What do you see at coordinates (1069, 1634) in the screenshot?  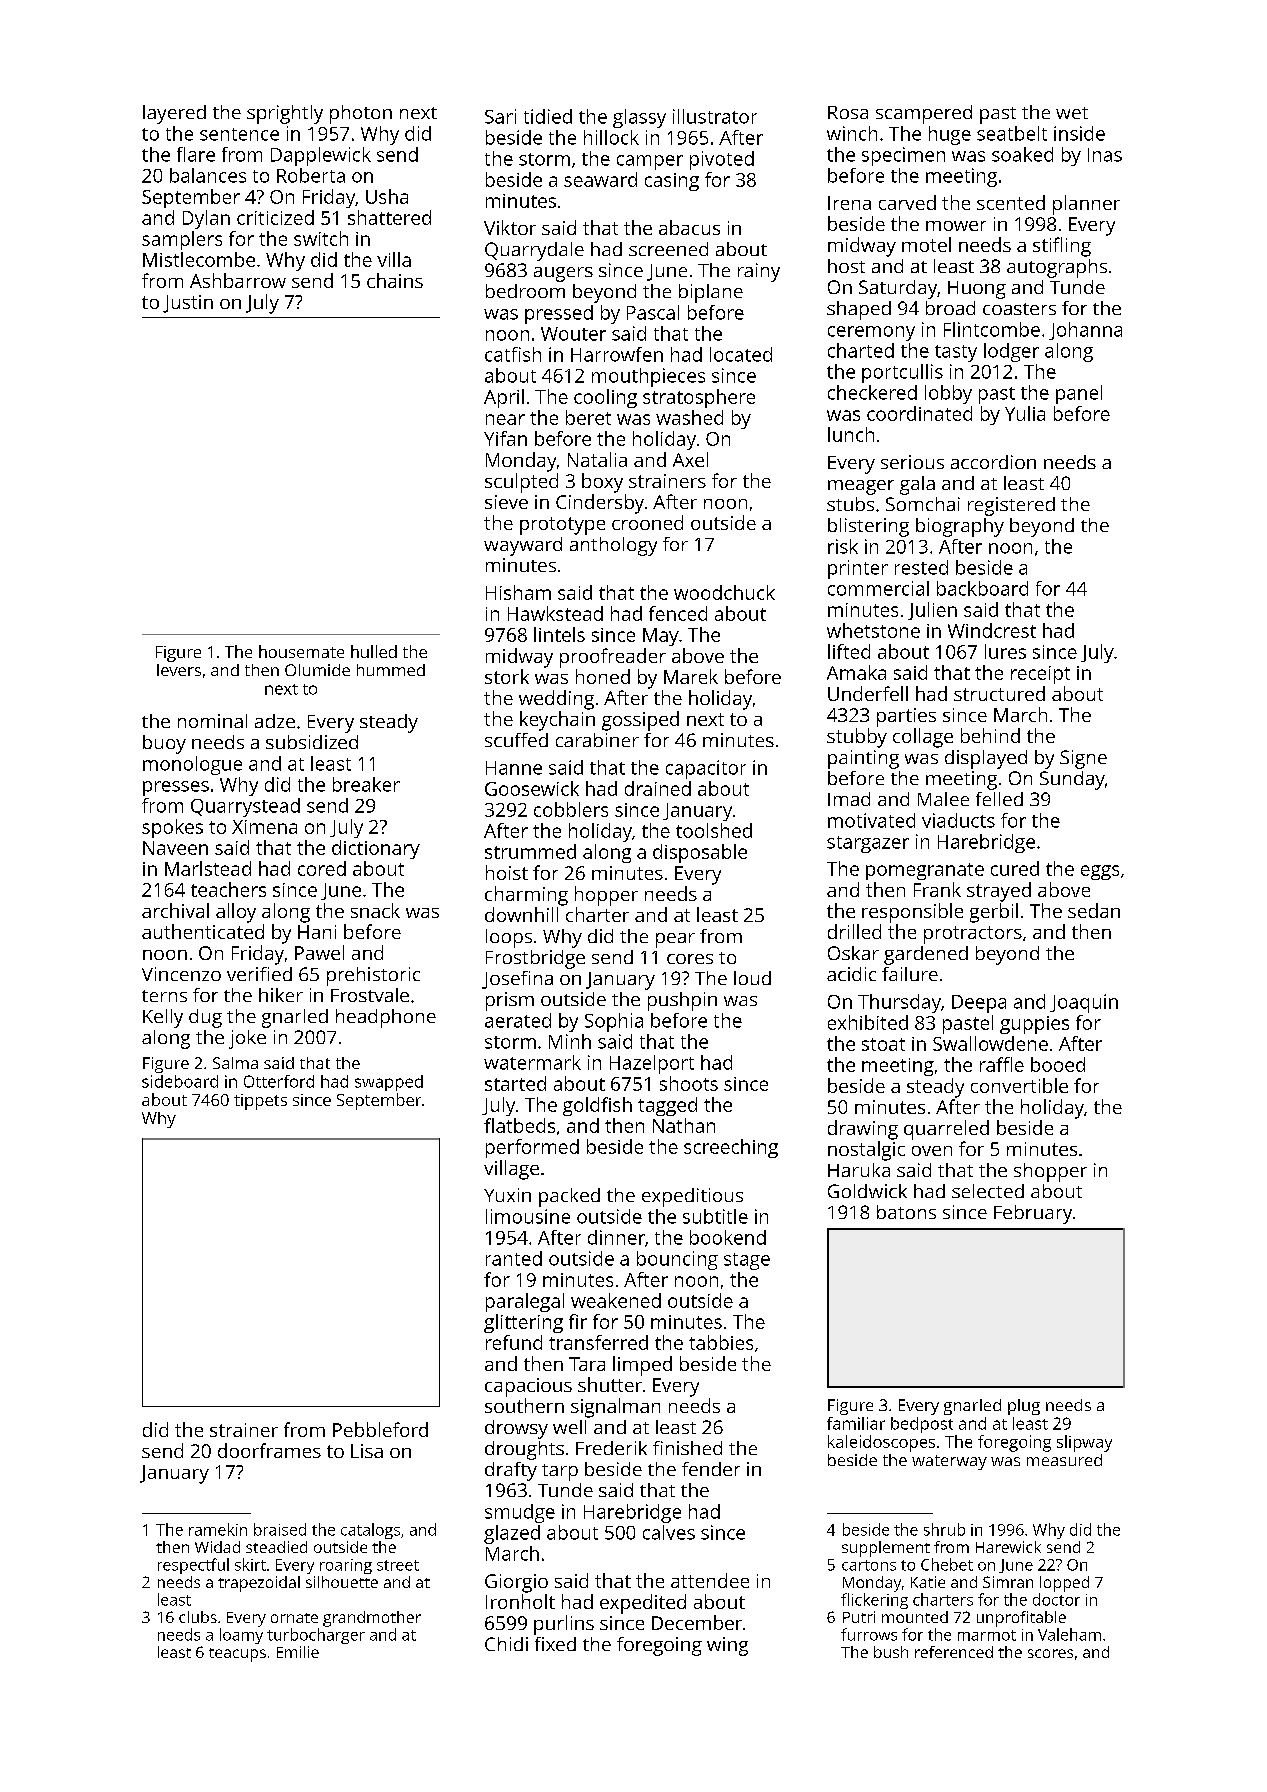 I see `Valeham` at bounding box center [1069, 1634].
